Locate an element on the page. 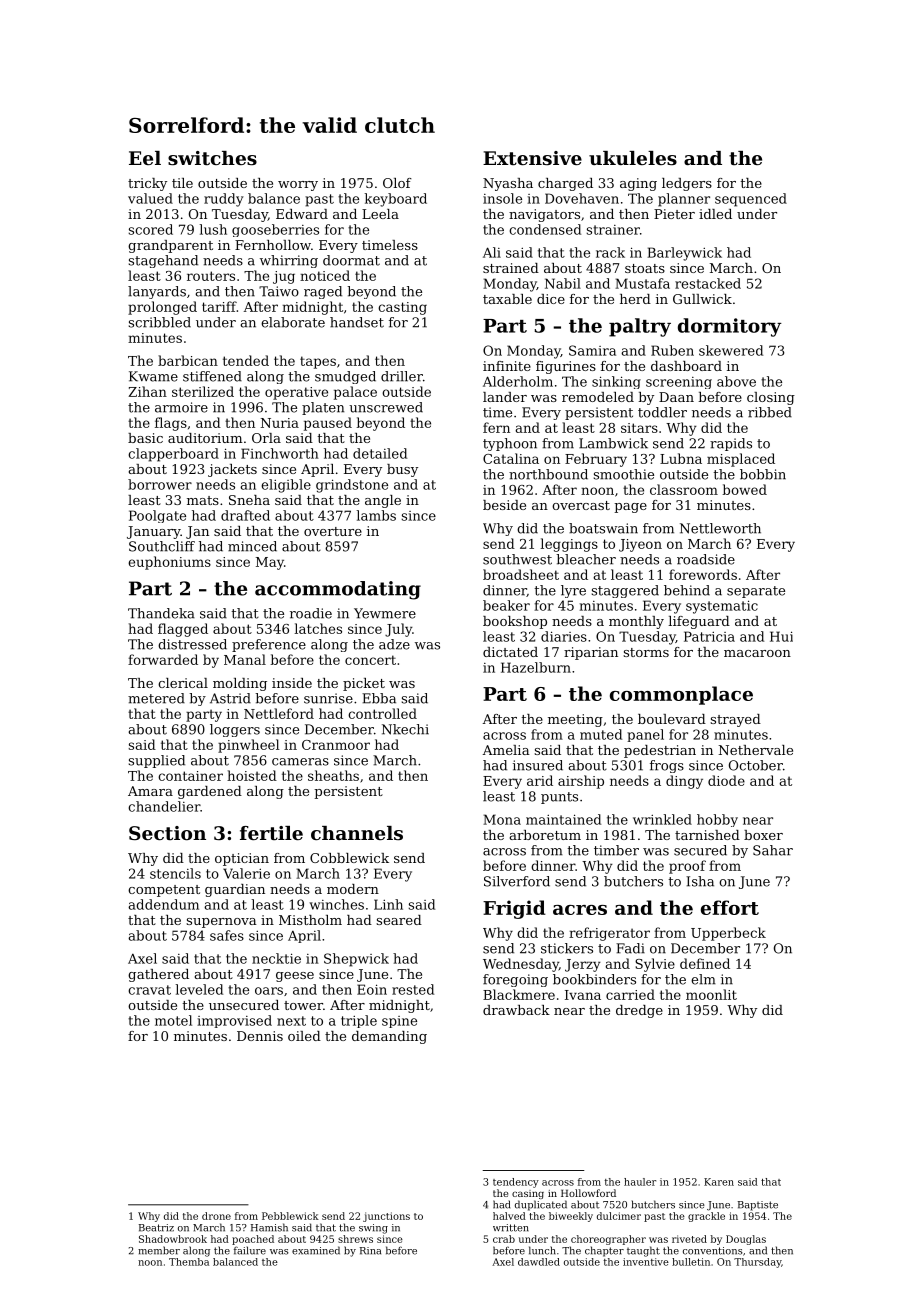  controlled is located at coordinates (382, 713).
